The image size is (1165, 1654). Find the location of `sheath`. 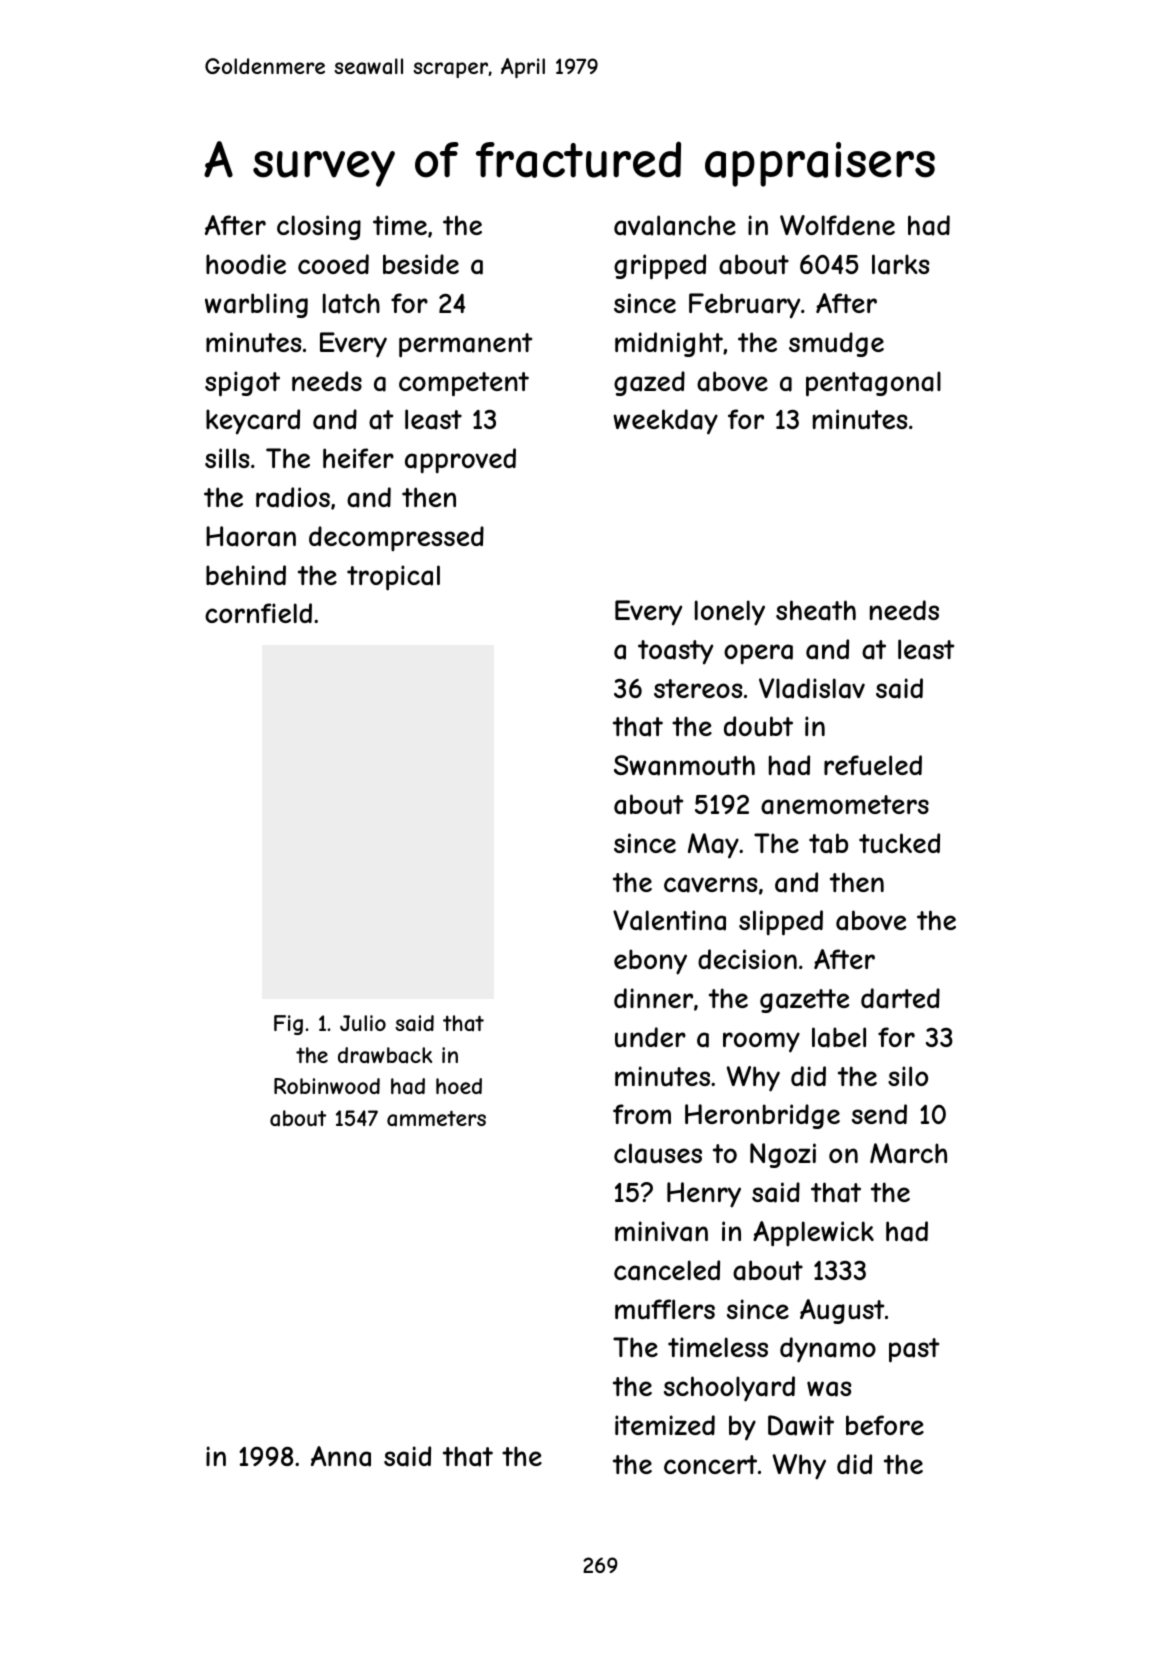

sheath is located at coordinates (816, 610).
